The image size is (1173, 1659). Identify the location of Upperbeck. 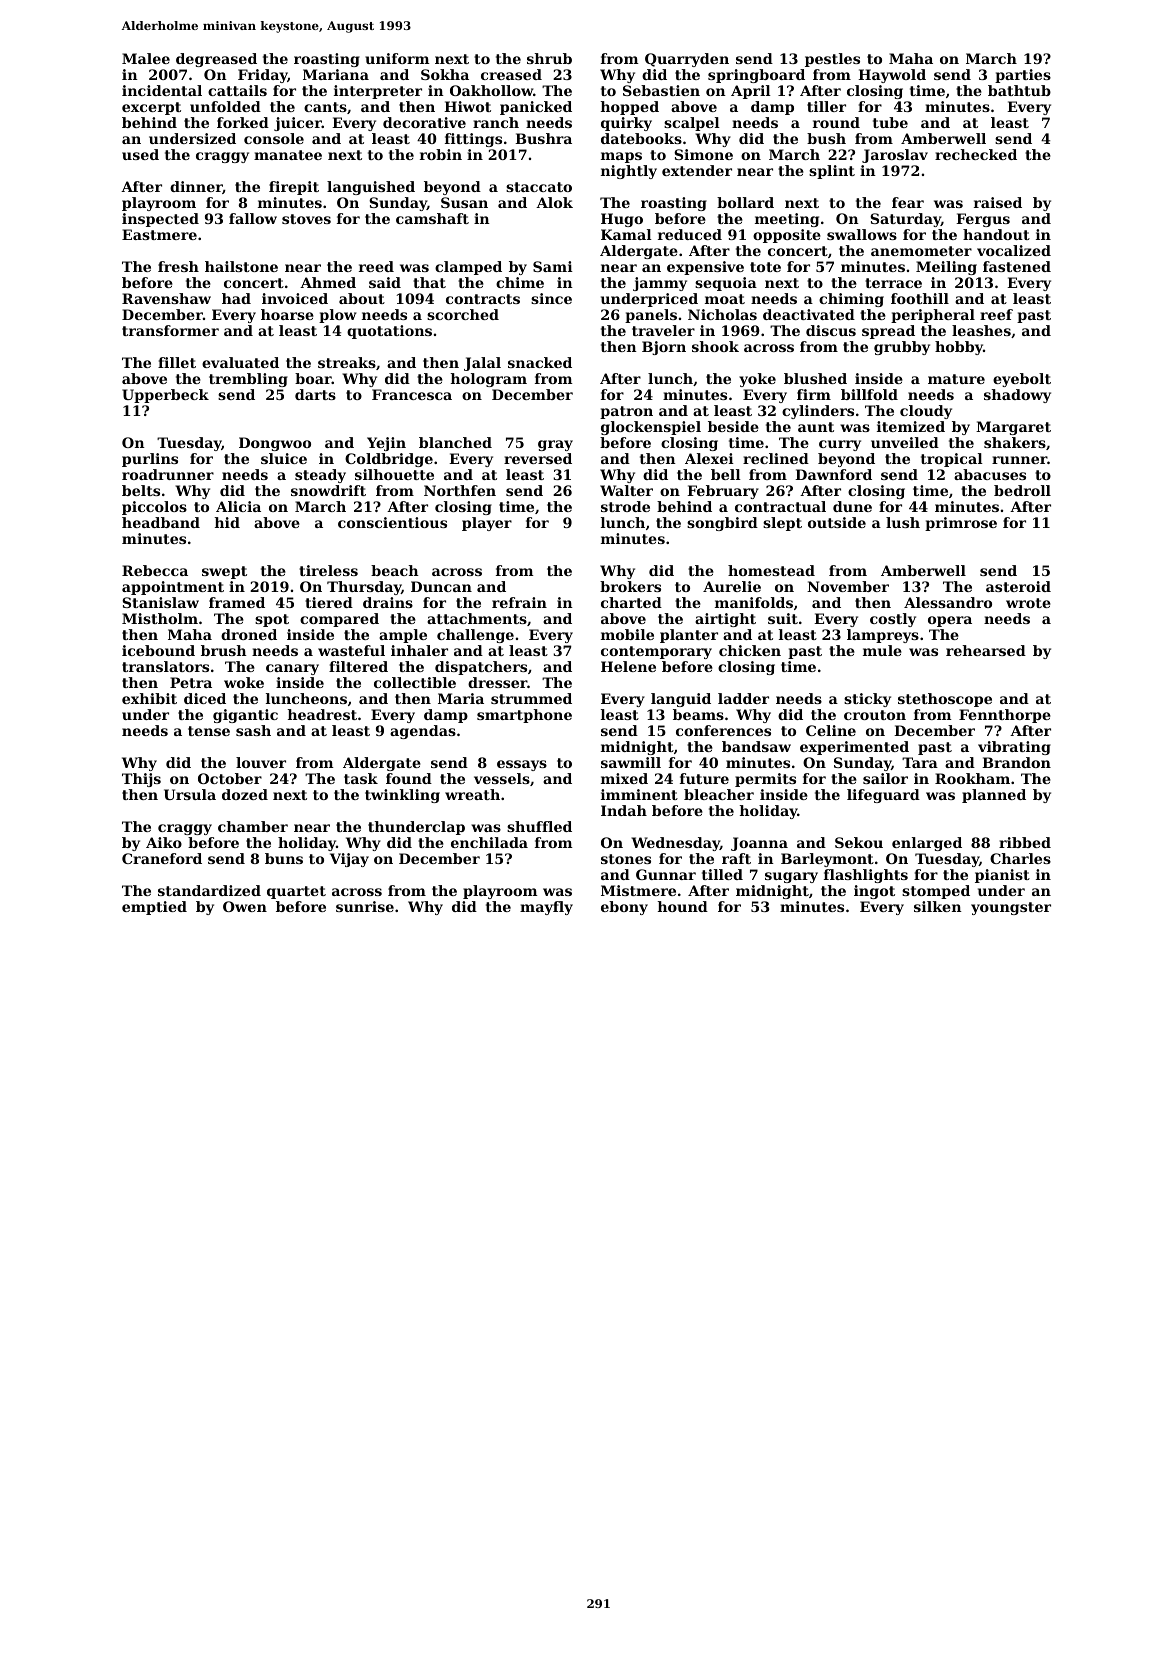
(165, 396).
